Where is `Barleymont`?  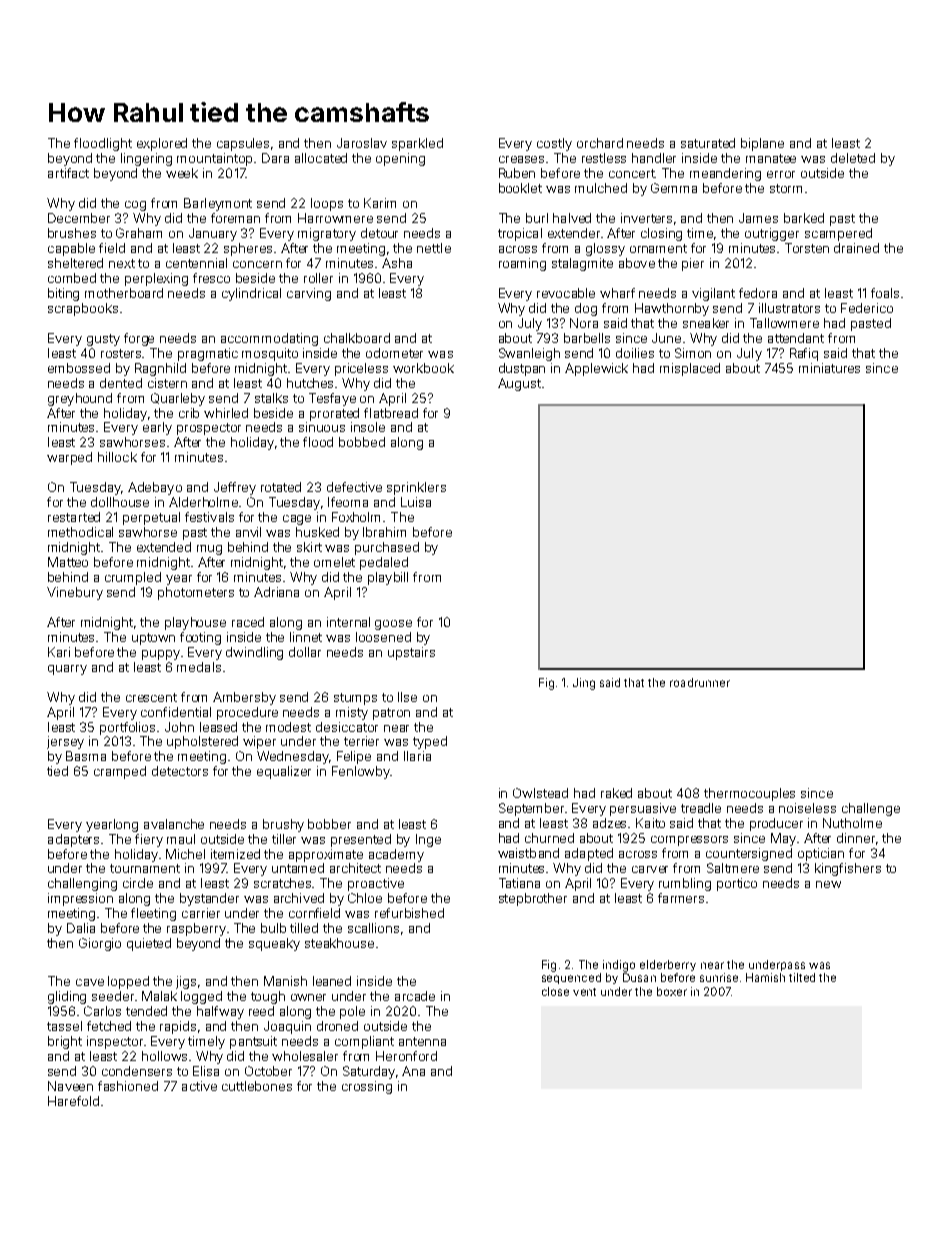
Barleymont is located at coordinates (218, 204).
